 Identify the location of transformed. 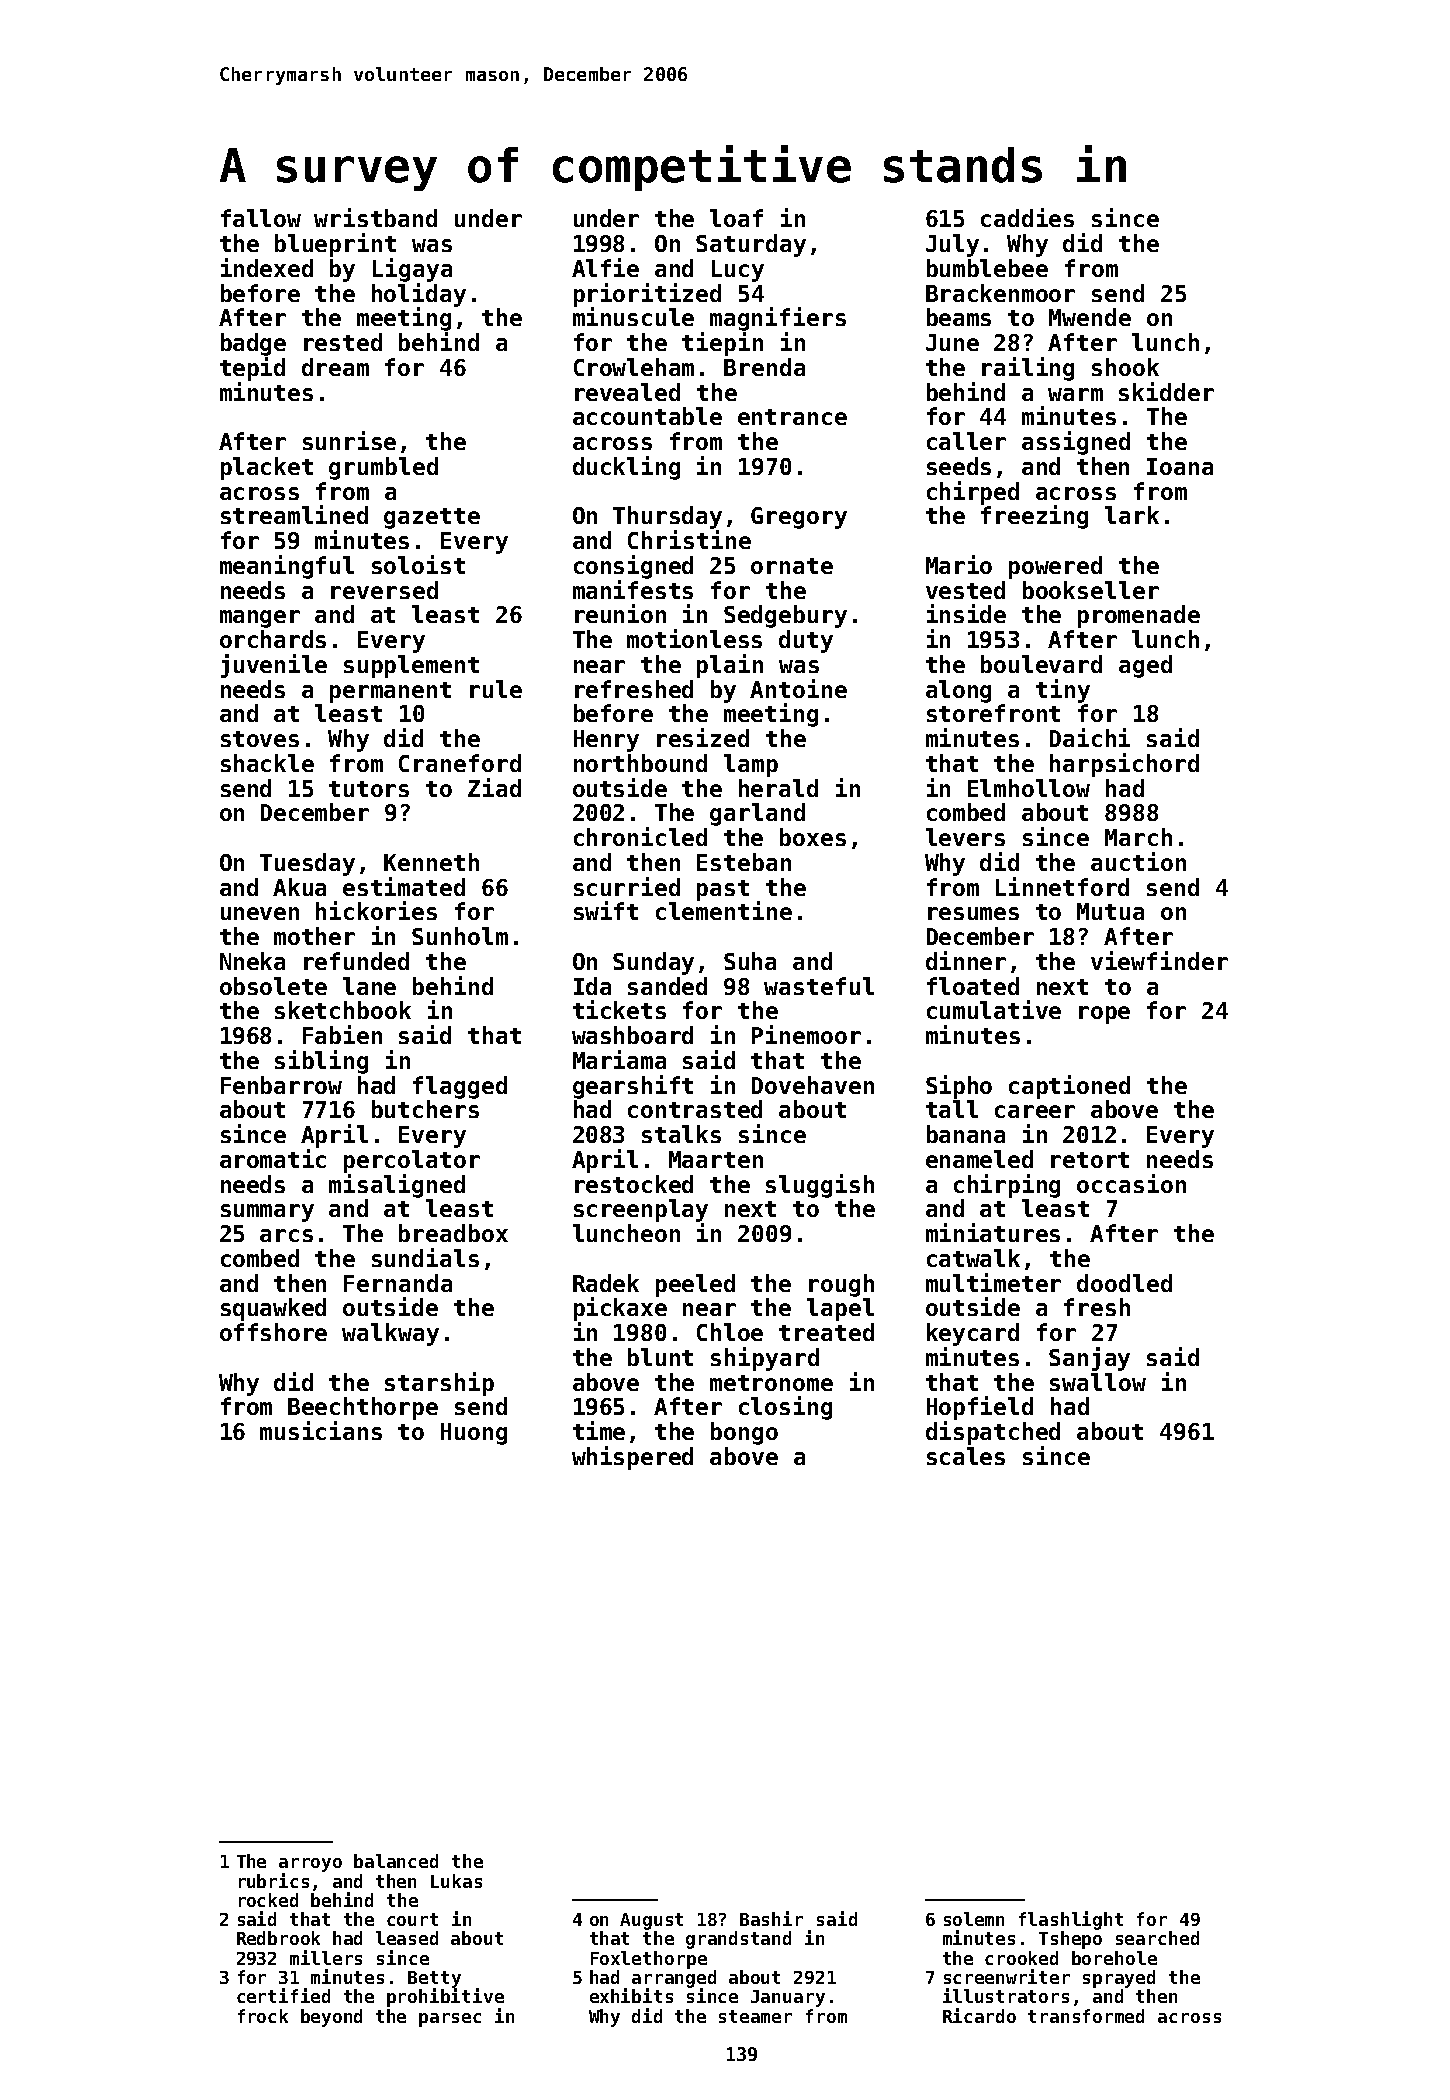
(1086, 2016).
